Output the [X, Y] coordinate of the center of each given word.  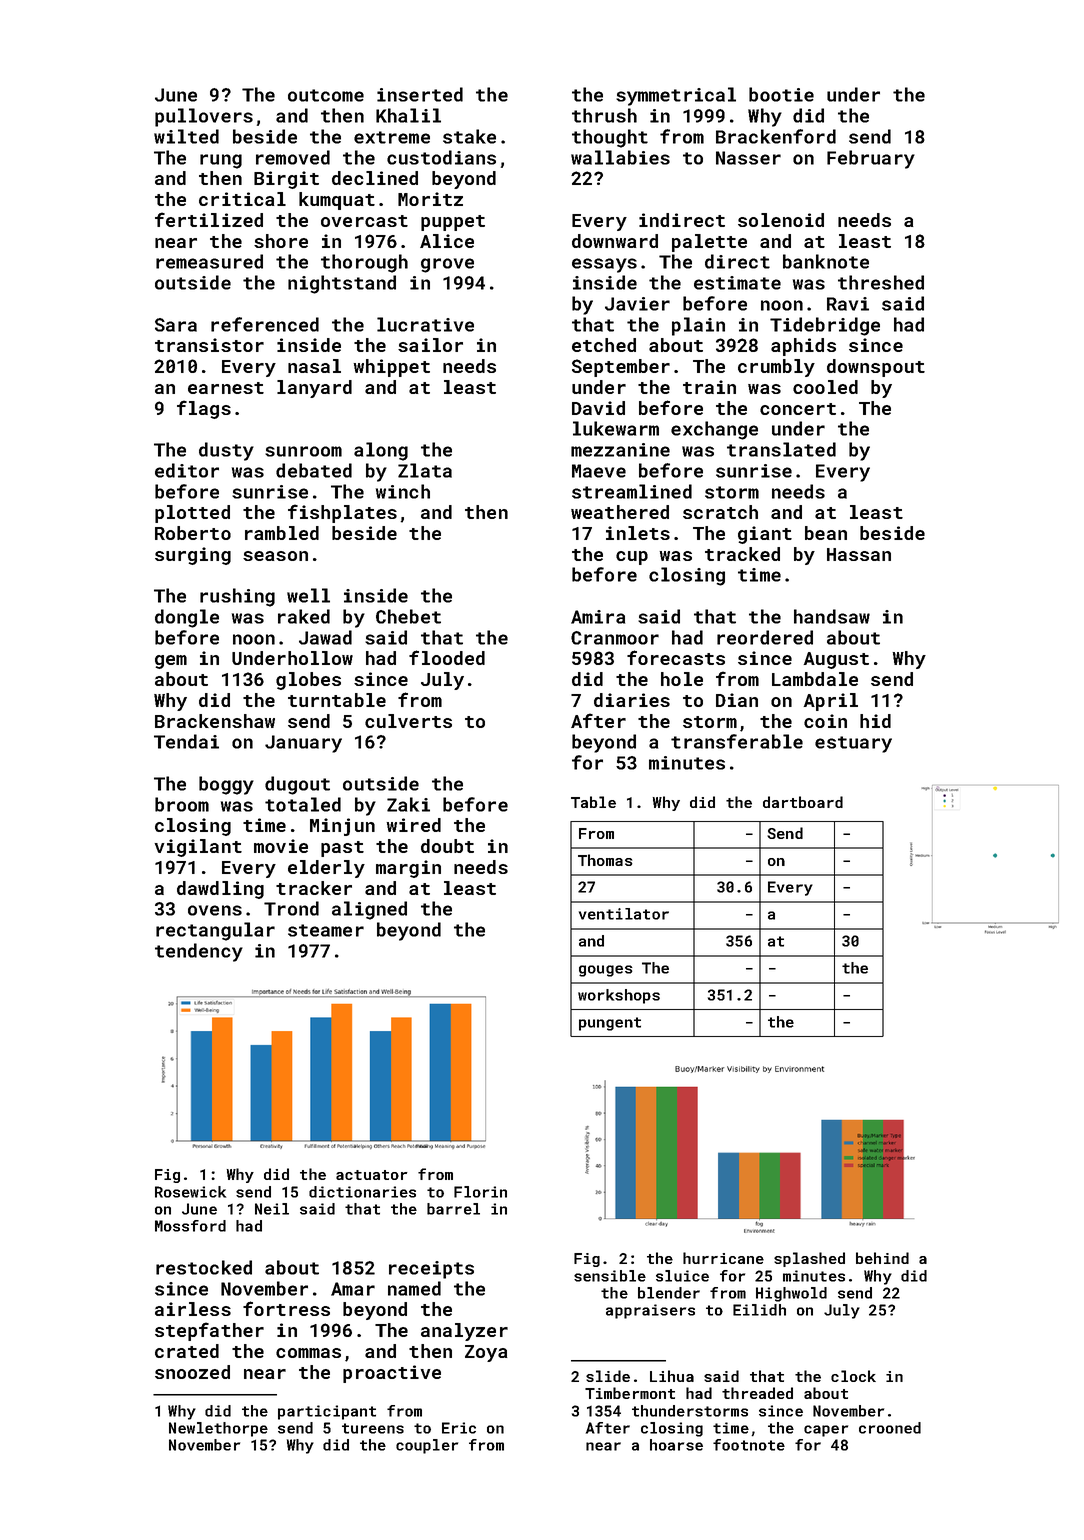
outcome [326, 95]
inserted [420, 94]
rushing [237, 597]
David [598, 408]
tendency [199, 952]
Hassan [859, 554]
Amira [598, 617]
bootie [781, 94]
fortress [286, 1308]
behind [882, 1258]
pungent [610, 1024]
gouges [606, 971]
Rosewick [190, 1192]
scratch [720, 512]
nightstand [342, 284]
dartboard [803, 802]
